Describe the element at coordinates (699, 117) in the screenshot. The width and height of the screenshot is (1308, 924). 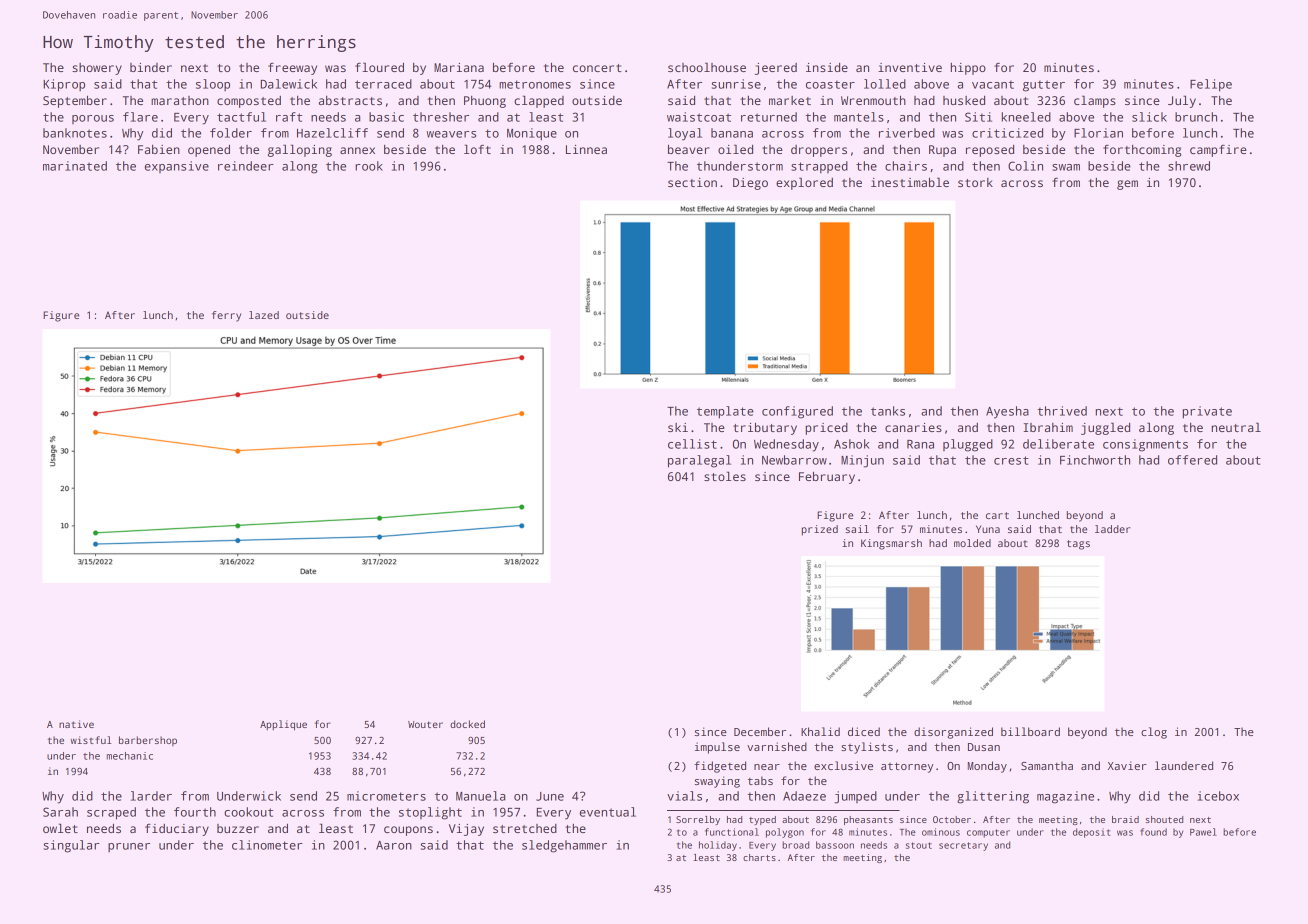
I see `waistcoat` at that location.
